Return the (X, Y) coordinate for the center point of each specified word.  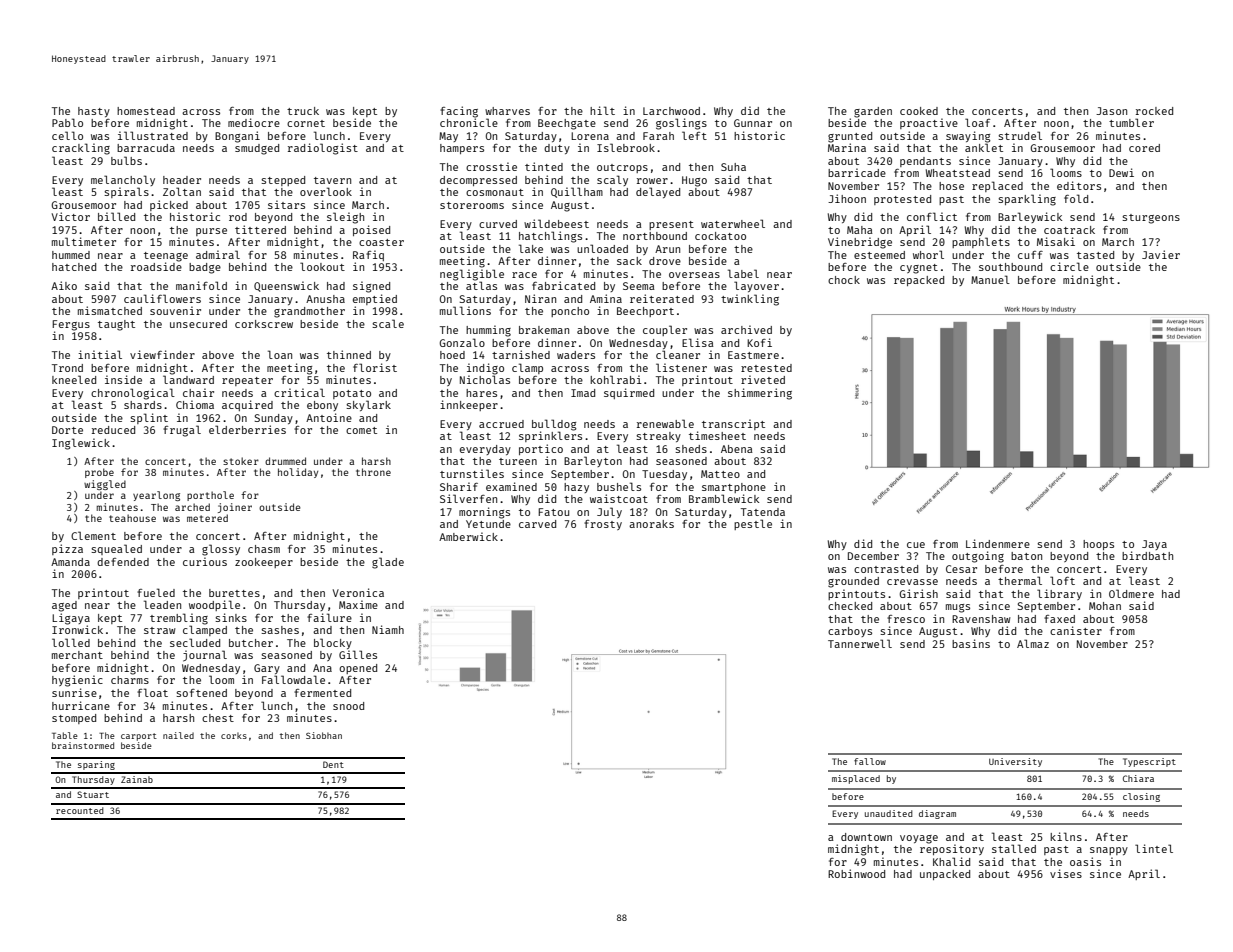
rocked (1154, 111)
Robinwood (856, 873)
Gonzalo (462, 342)
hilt (602, 110)
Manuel (990, 279)
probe (99, 473)
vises (1066, 873)
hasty (94, 112)
